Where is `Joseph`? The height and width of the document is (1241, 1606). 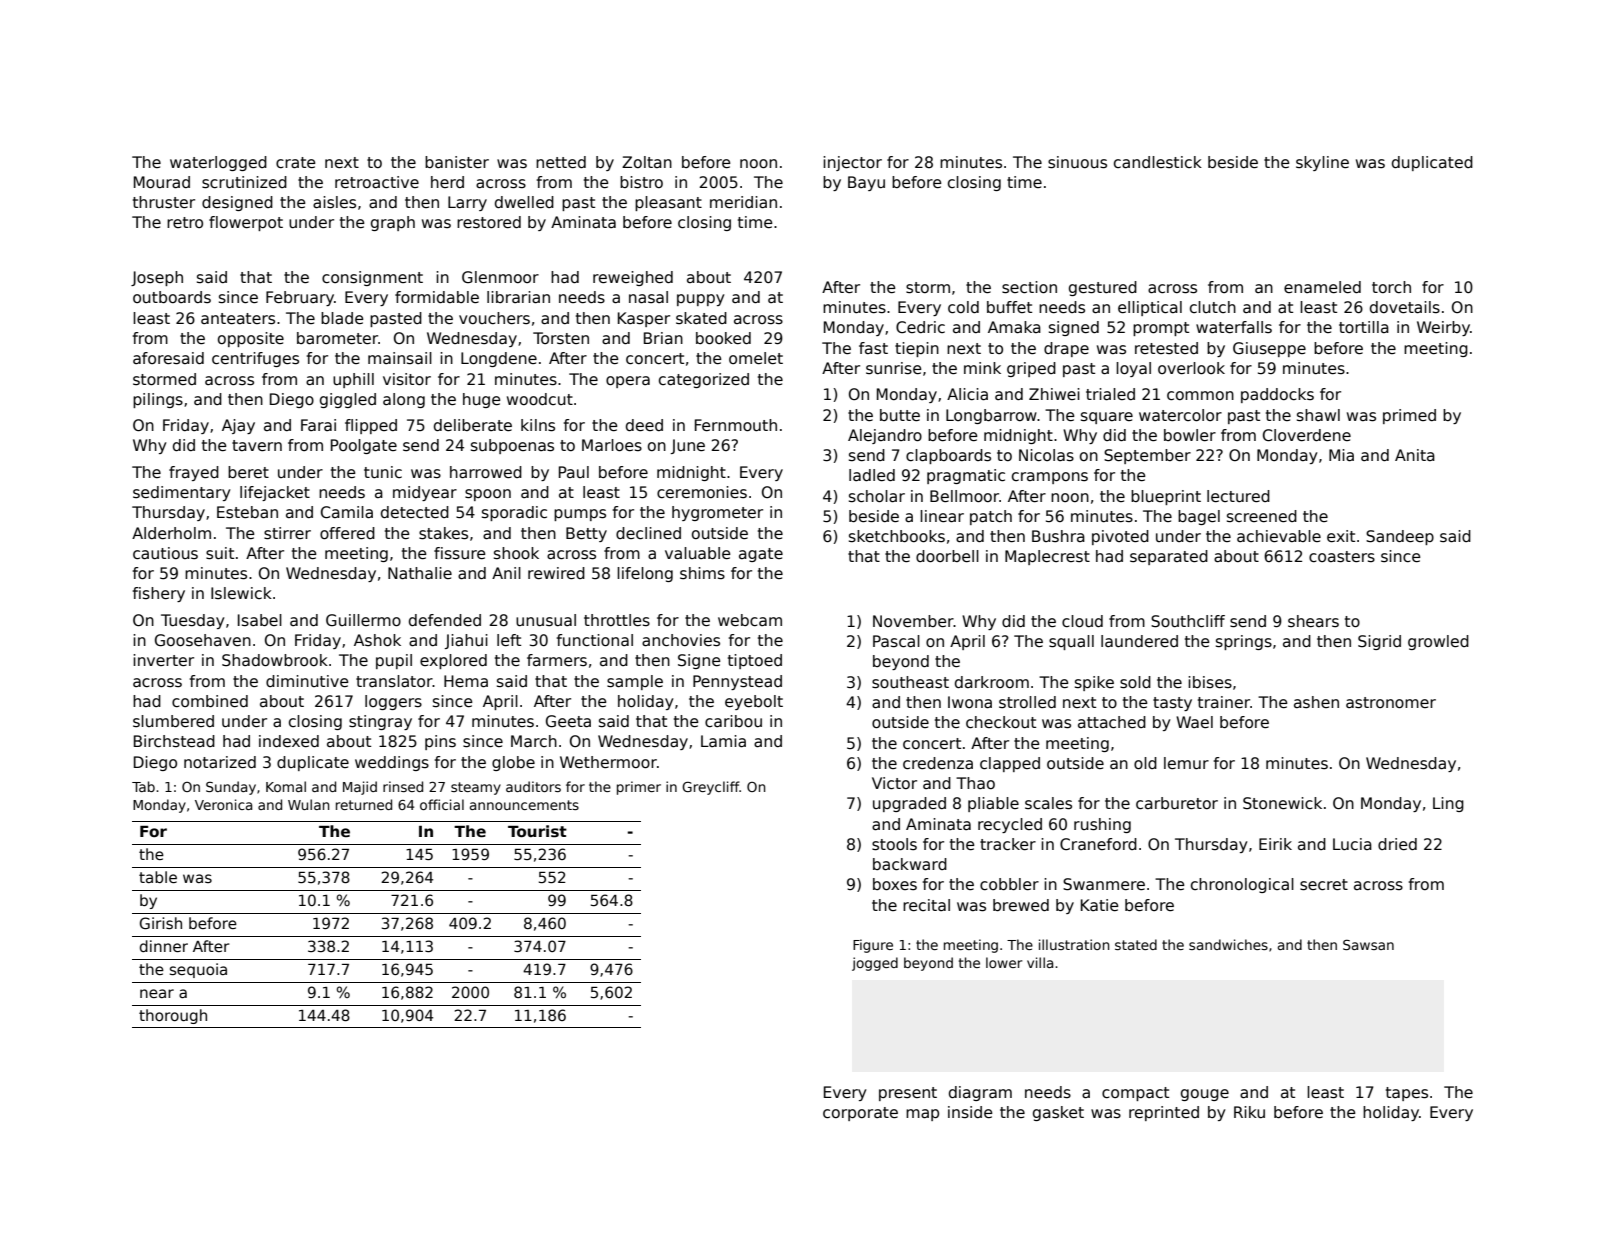 Joseph is located at coordinates (157, 278).
